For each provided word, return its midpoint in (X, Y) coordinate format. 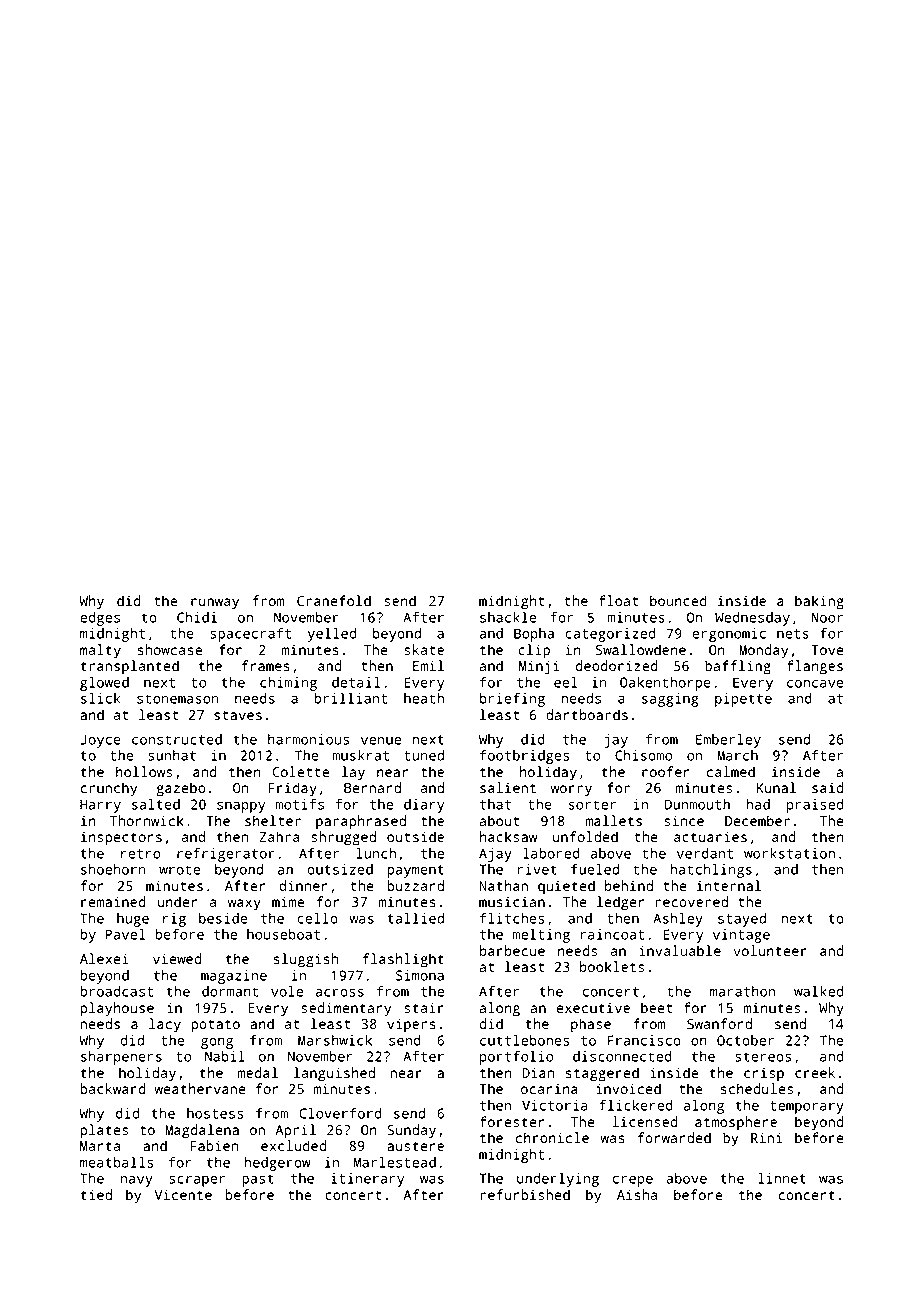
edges (100, 619)
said (827, 787)
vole (287, 991)
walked (818, 991)
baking (819, 602)
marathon (742, 991)
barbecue (512, 950)
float (618, 600)
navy (137, 1181)
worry (571, 791)
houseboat (283, 934)
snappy (241, 807)
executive (593, 1007)
